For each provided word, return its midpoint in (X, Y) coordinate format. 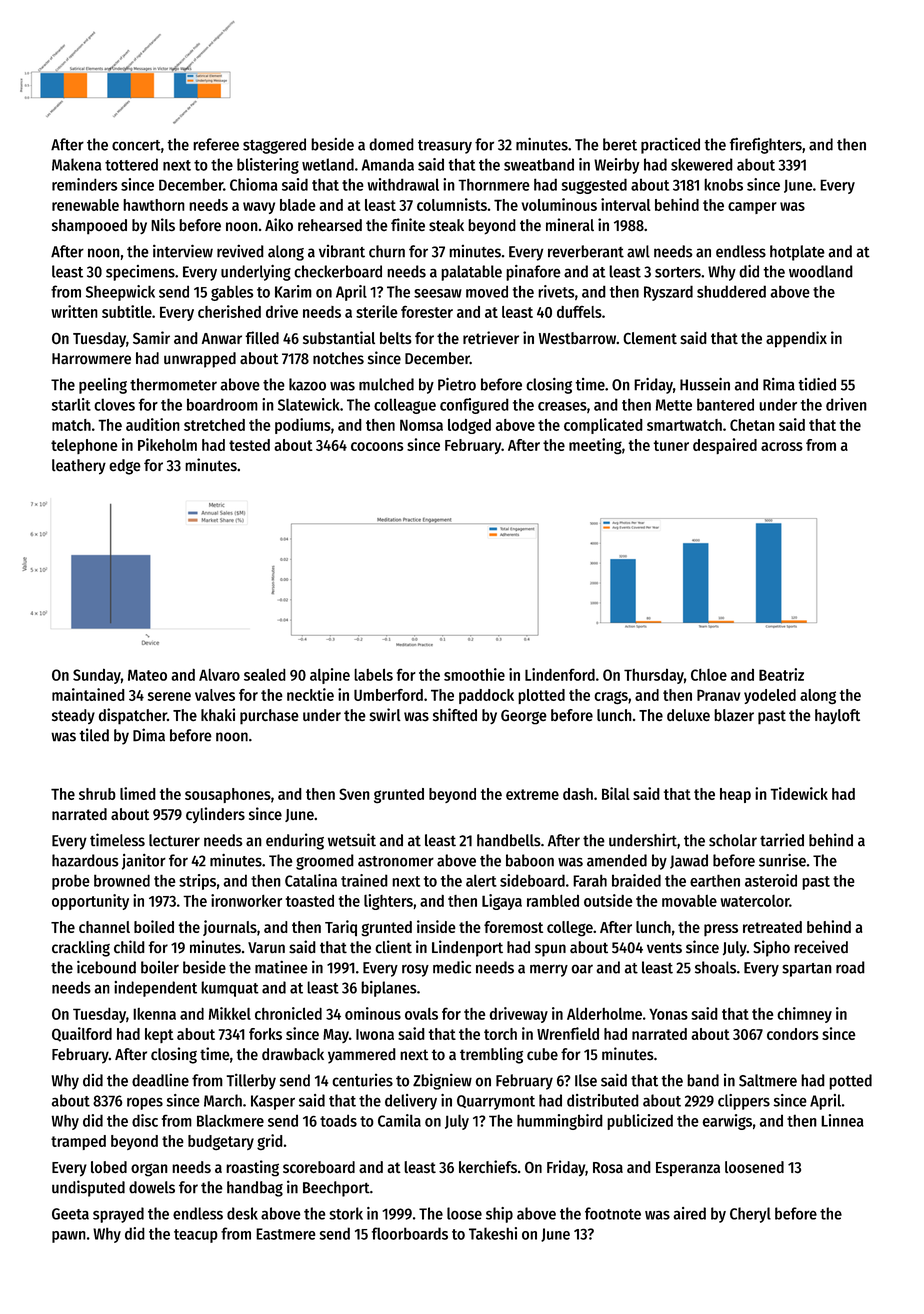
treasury (445, 147)
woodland (821, 271)
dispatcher (133, 716)
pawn (68, 1237)
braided (636, 880)
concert (136, 145)
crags (611, 697)
